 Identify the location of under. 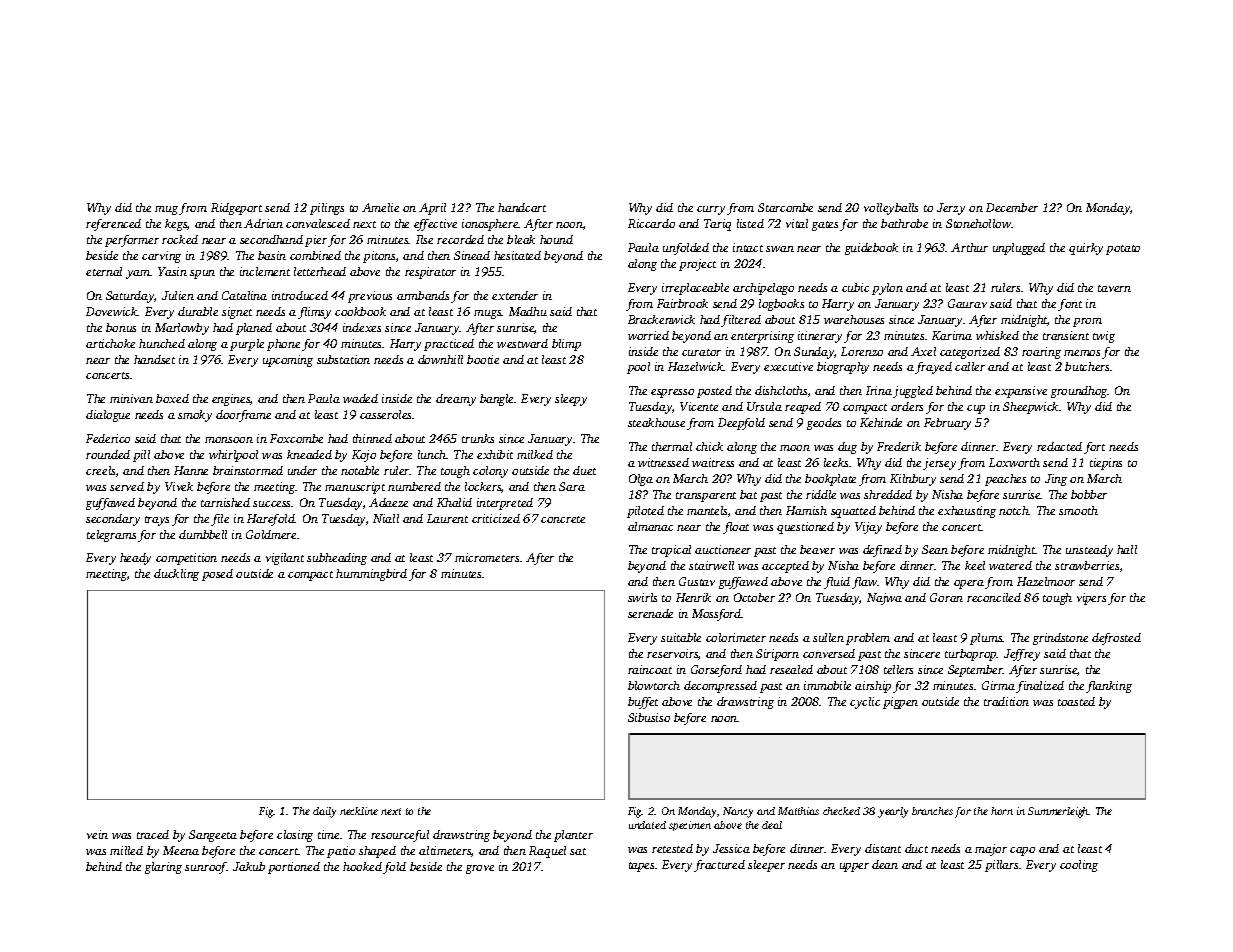
(302, 470).
